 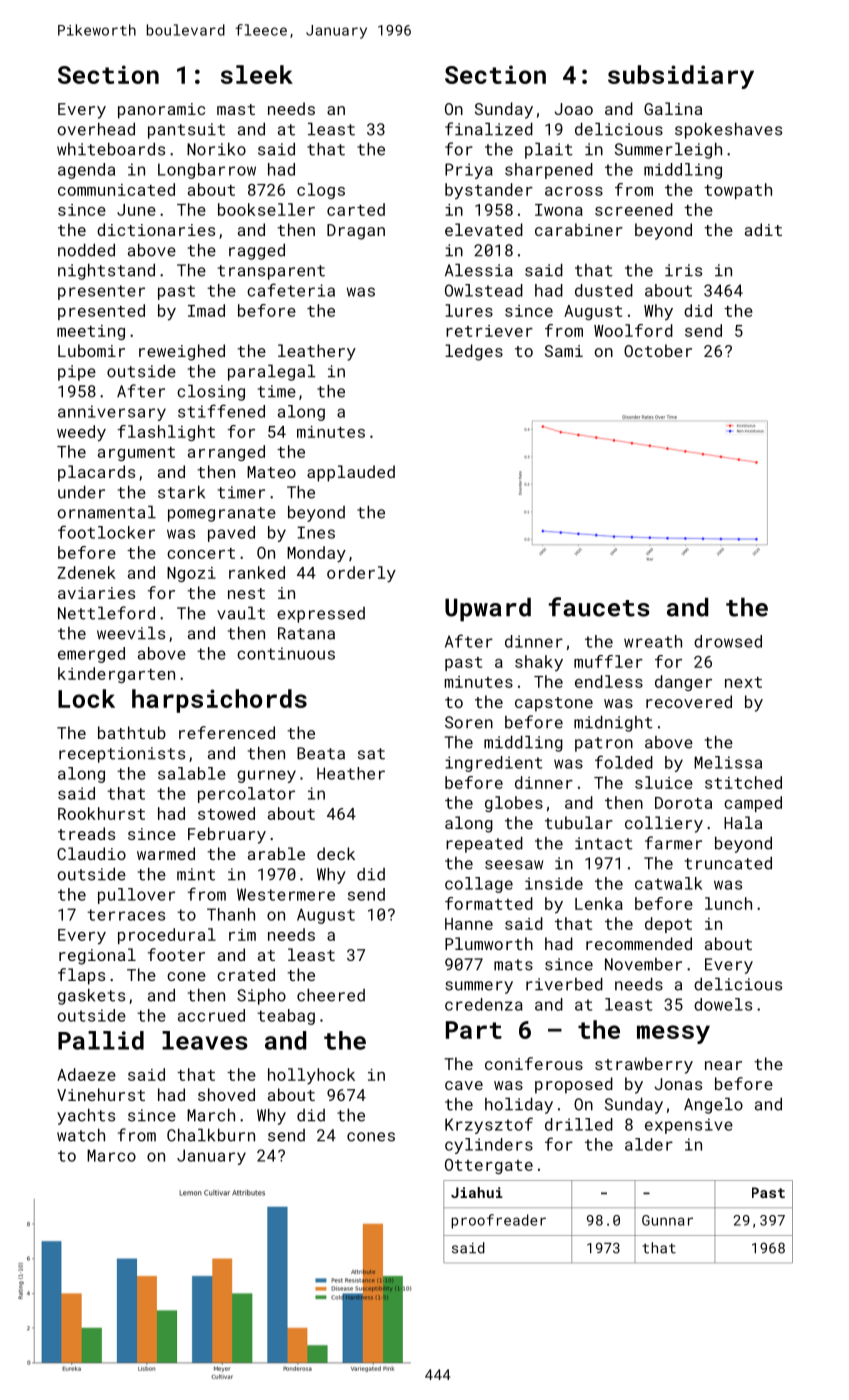 I want to click on weevils, so click(x=131, y=633).
